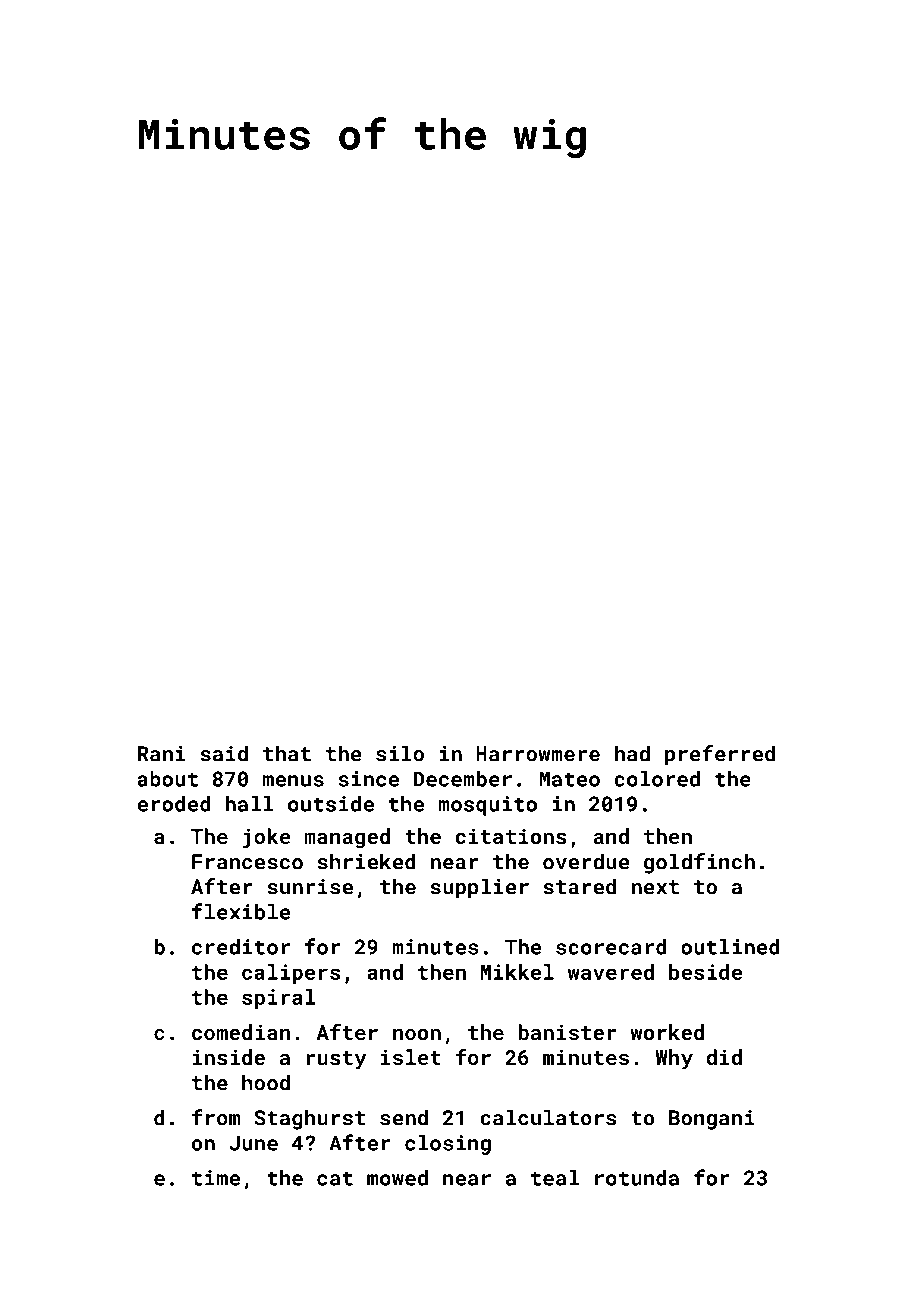 The height and width of the screenshot is (1311, 924). Describe the element at coordinates (720, 755) in the screenshot. I see `preferred` at that location.
